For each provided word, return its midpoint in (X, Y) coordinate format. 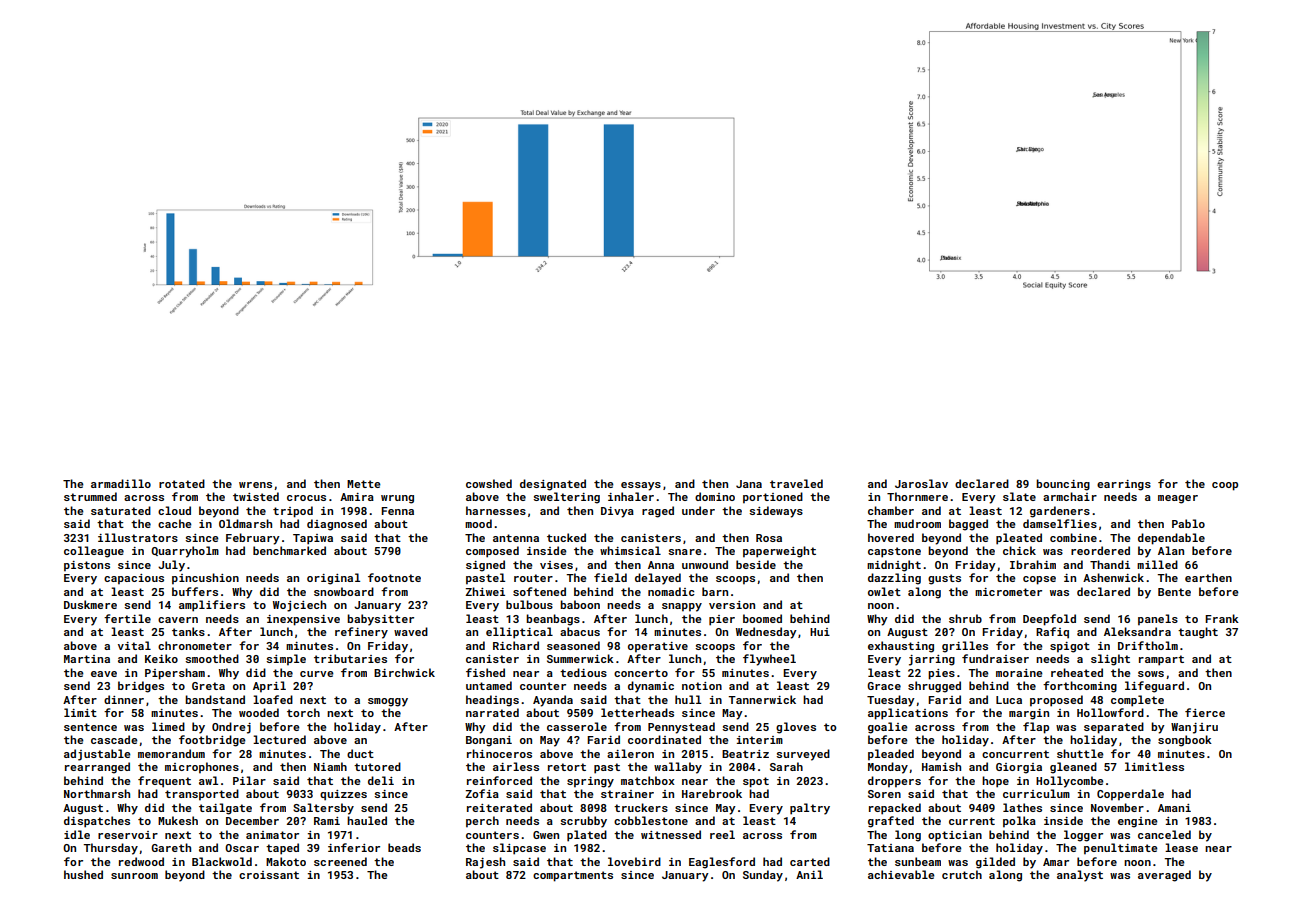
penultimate (1121, 849)
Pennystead (681, 728)
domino (715, 496)
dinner (124, 699)
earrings (1124, 485)
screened (340, 861)
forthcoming (1080, 687)
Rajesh (485, 863)
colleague (94, 552)
